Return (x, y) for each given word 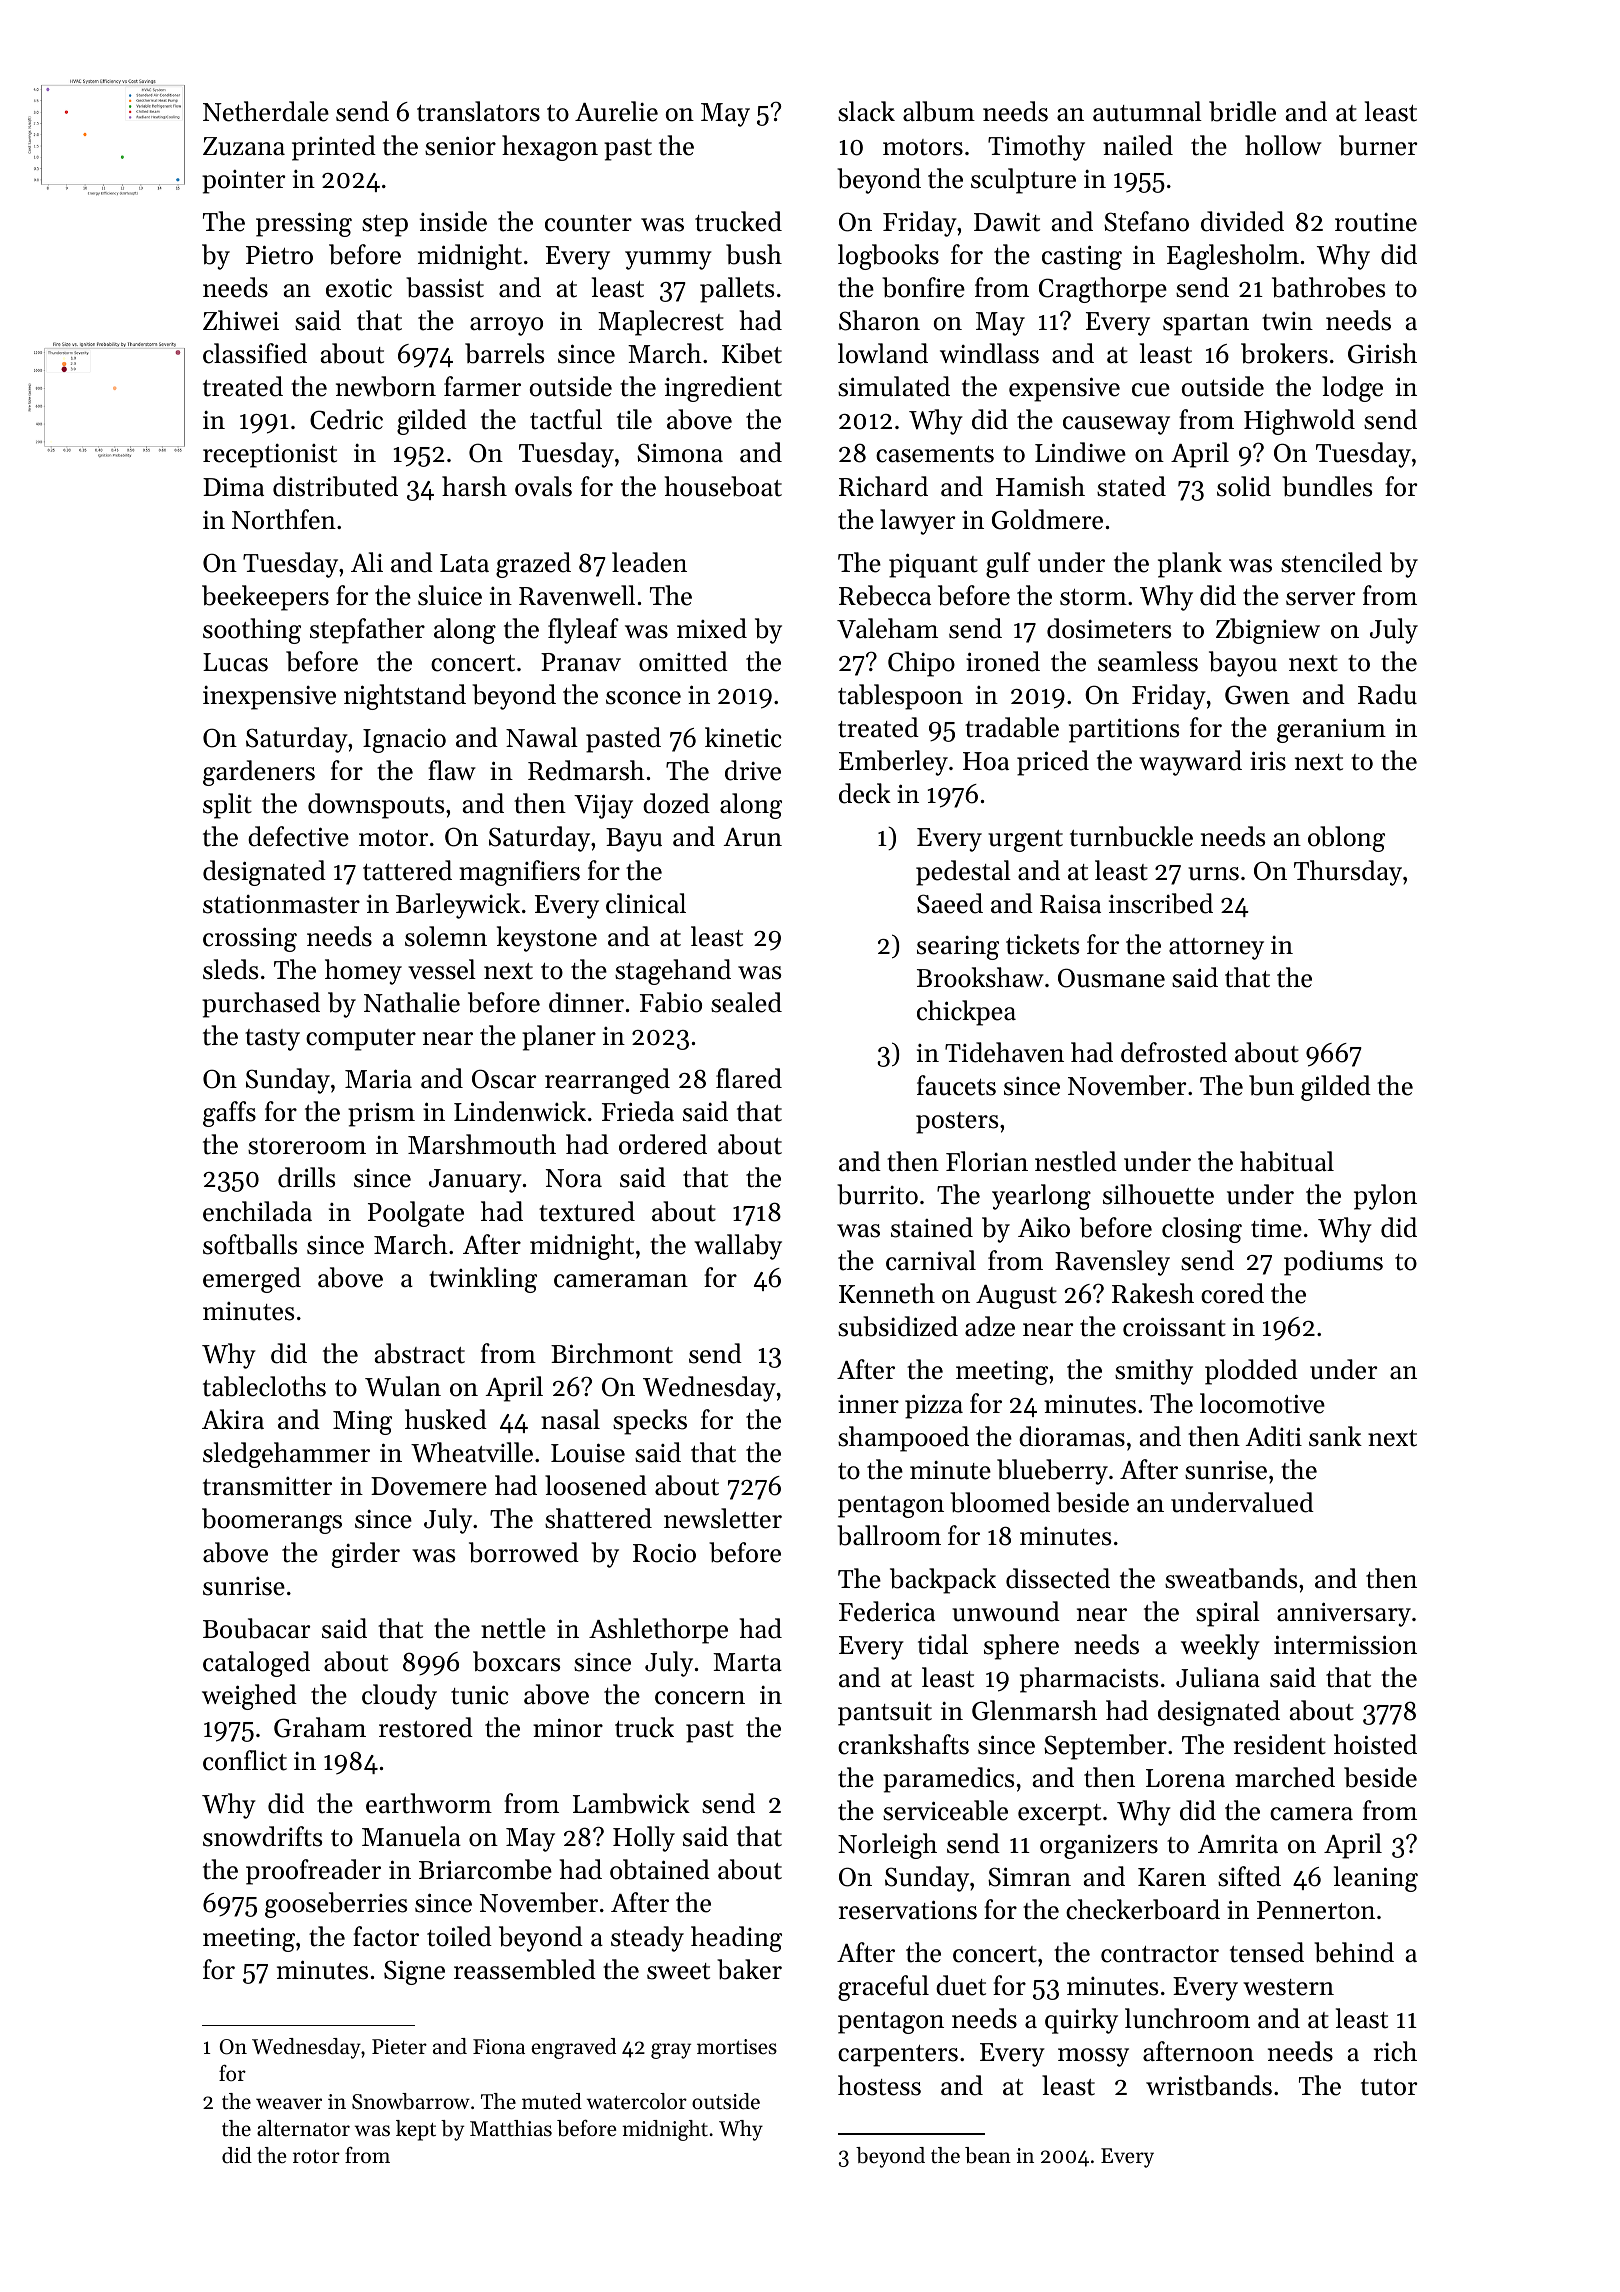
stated (1131, 486)
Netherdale (266, 111)
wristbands (1209, 2085)
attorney (1216, 949)
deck (865, 793)
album (939, 111)
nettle (513, 1628)
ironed (1003, 661)
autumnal (1147, 111)
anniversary (1344, 1614)
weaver (289, 2104)
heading (736, 1939)
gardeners (259, 773)
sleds (230, 969)
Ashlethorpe (658, 1631)
